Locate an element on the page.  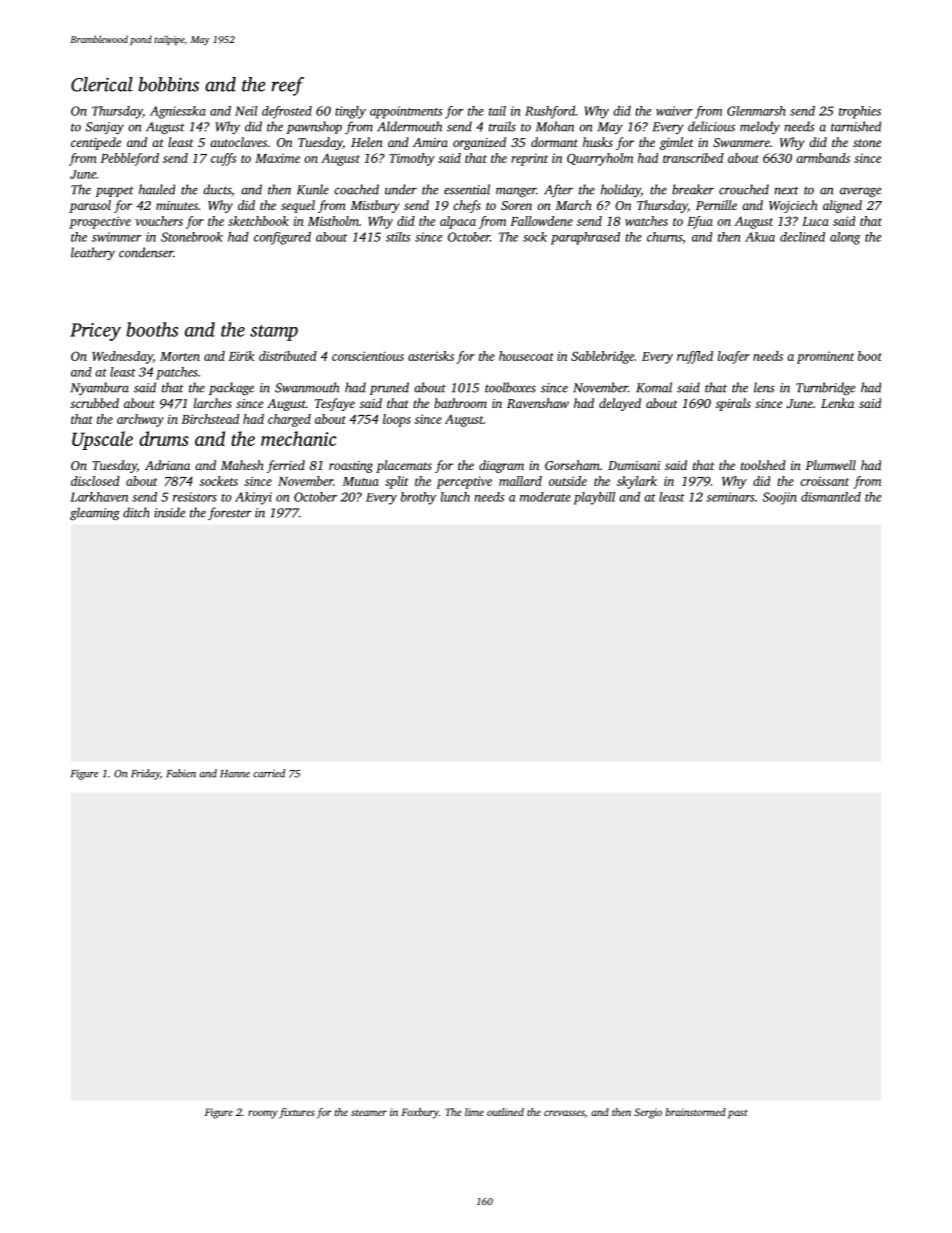
trophies is located at coordinates (860, 112).
